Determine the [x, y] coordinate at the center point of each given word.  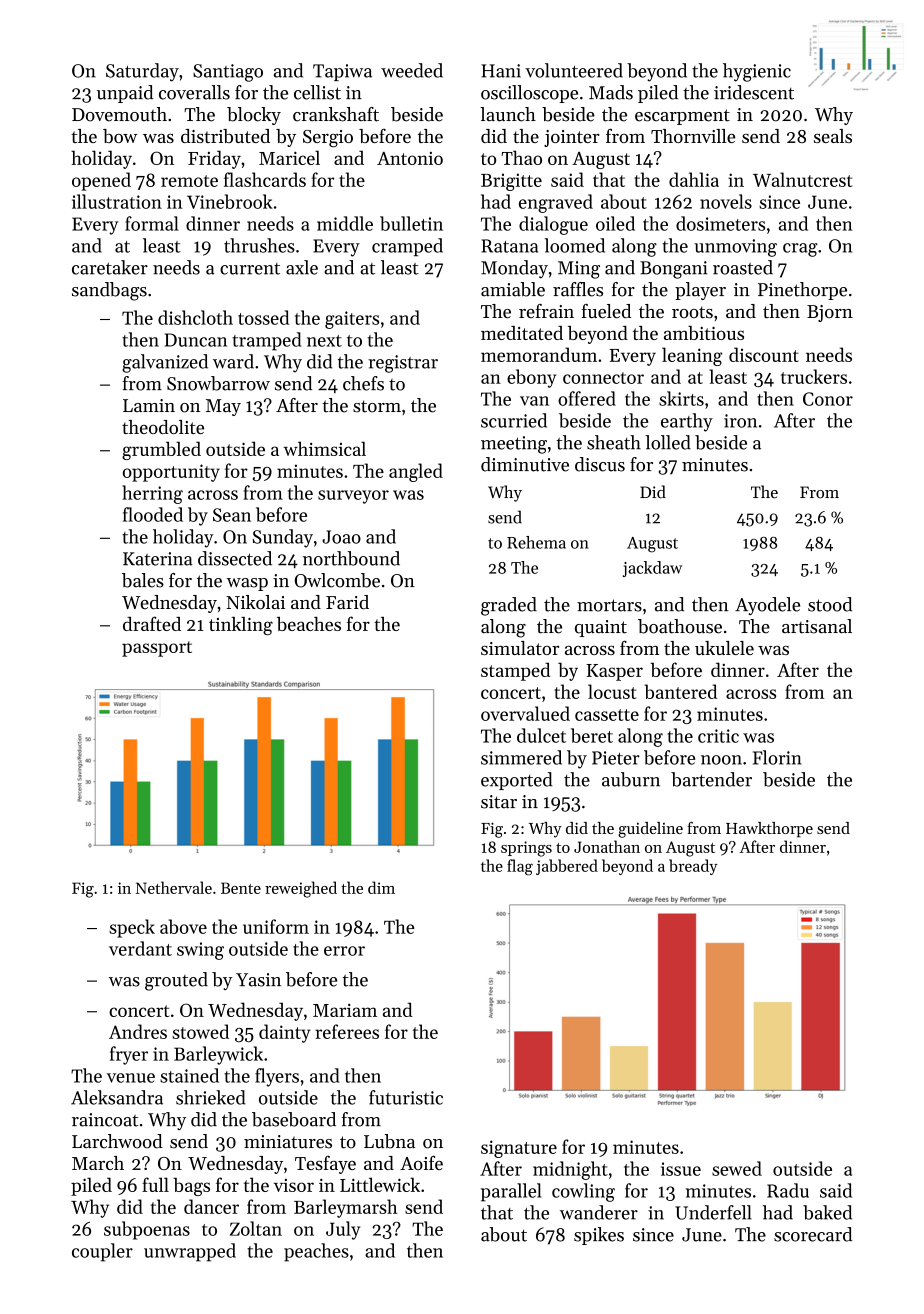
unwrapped [190, 1252]
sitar [499, 802]
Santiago [228, 73]
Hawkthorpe [769, 830]
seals [833, 136]
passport [157, 649]
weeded [412, 70]
